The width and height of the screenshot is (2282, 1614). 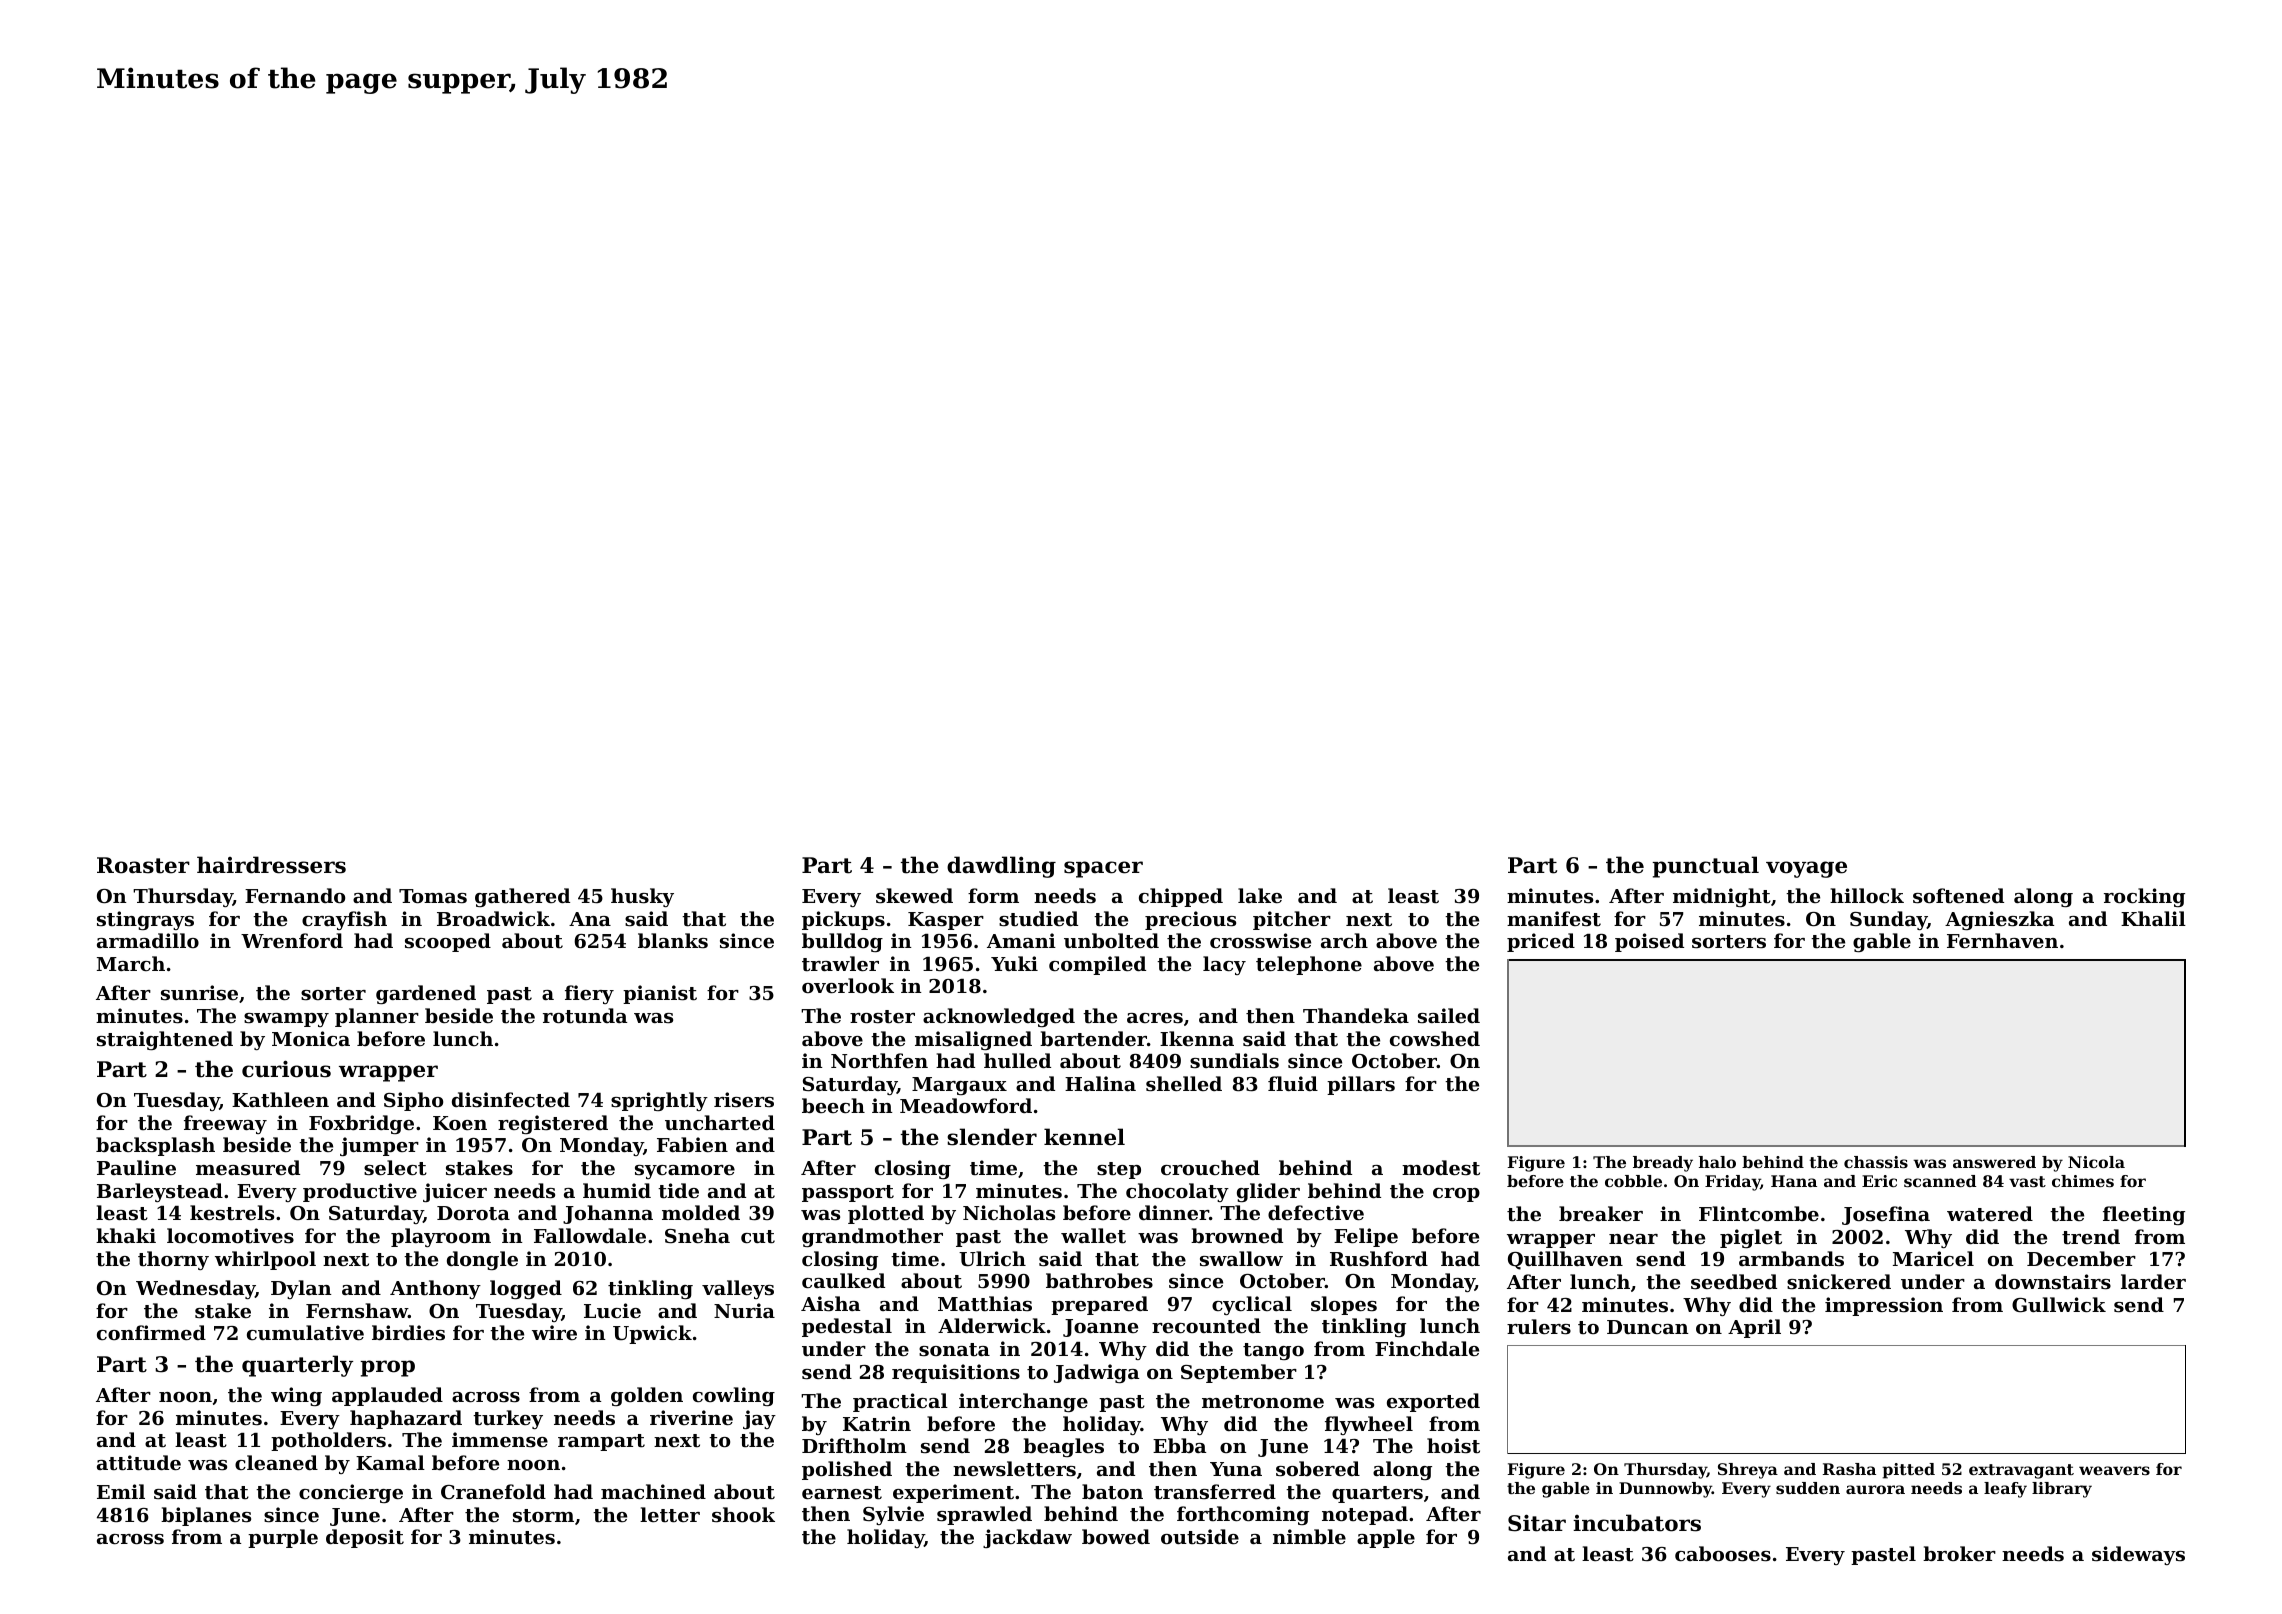 What do you see at coordinates (126, 1235) in the screenshot?
I see `khaki` at bounding box center [126, 1235].
